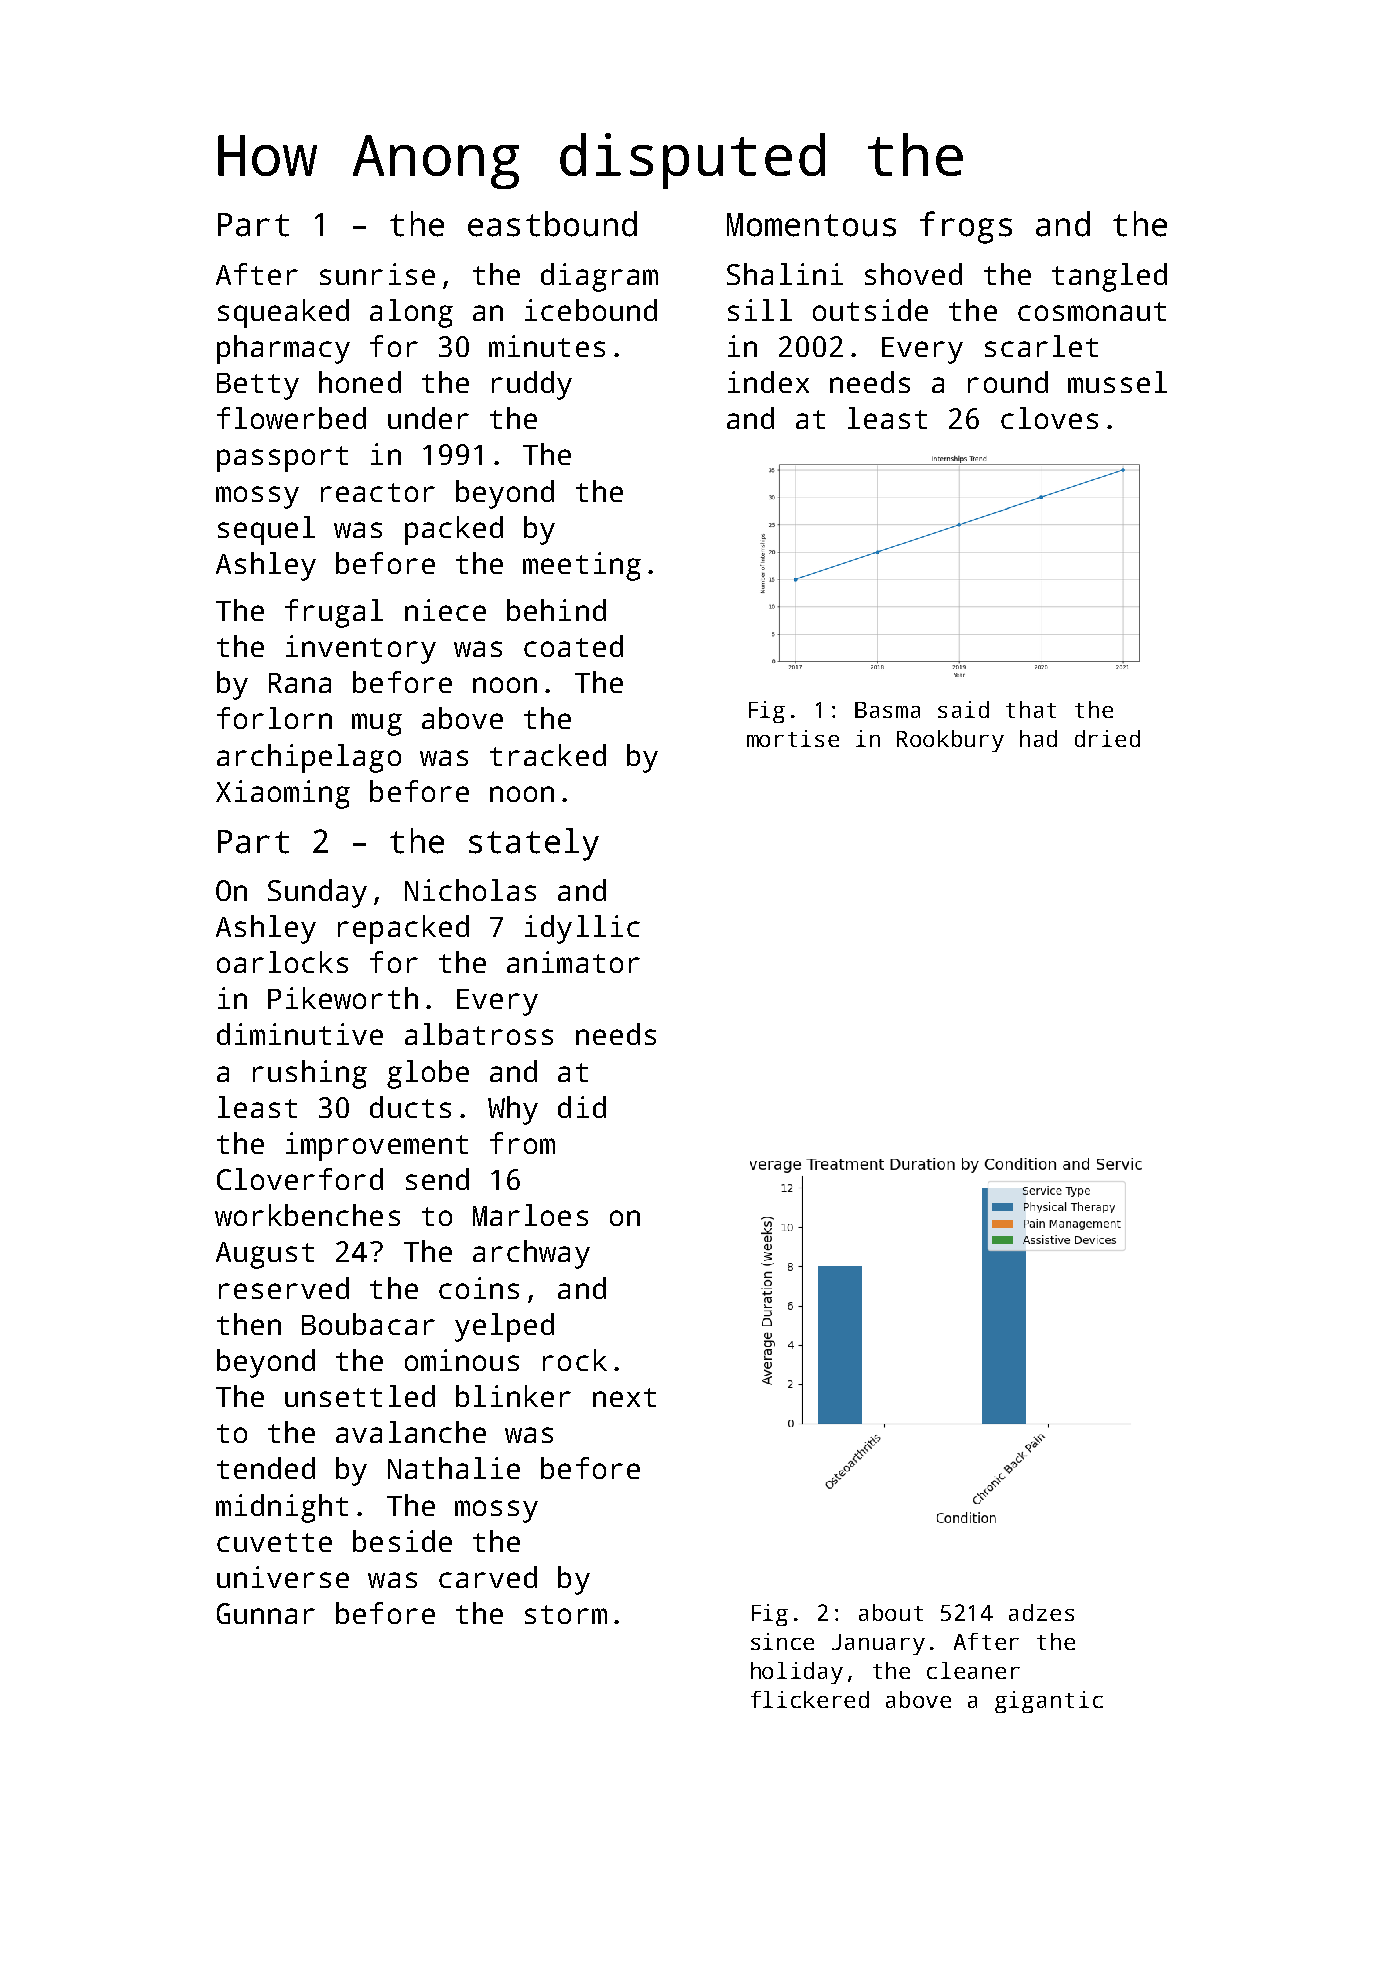 This document has width=1386, height=1969. What do you see at coordinates (624, 1397) in the document?
I see `next` at bounding box center [624, 1397].
